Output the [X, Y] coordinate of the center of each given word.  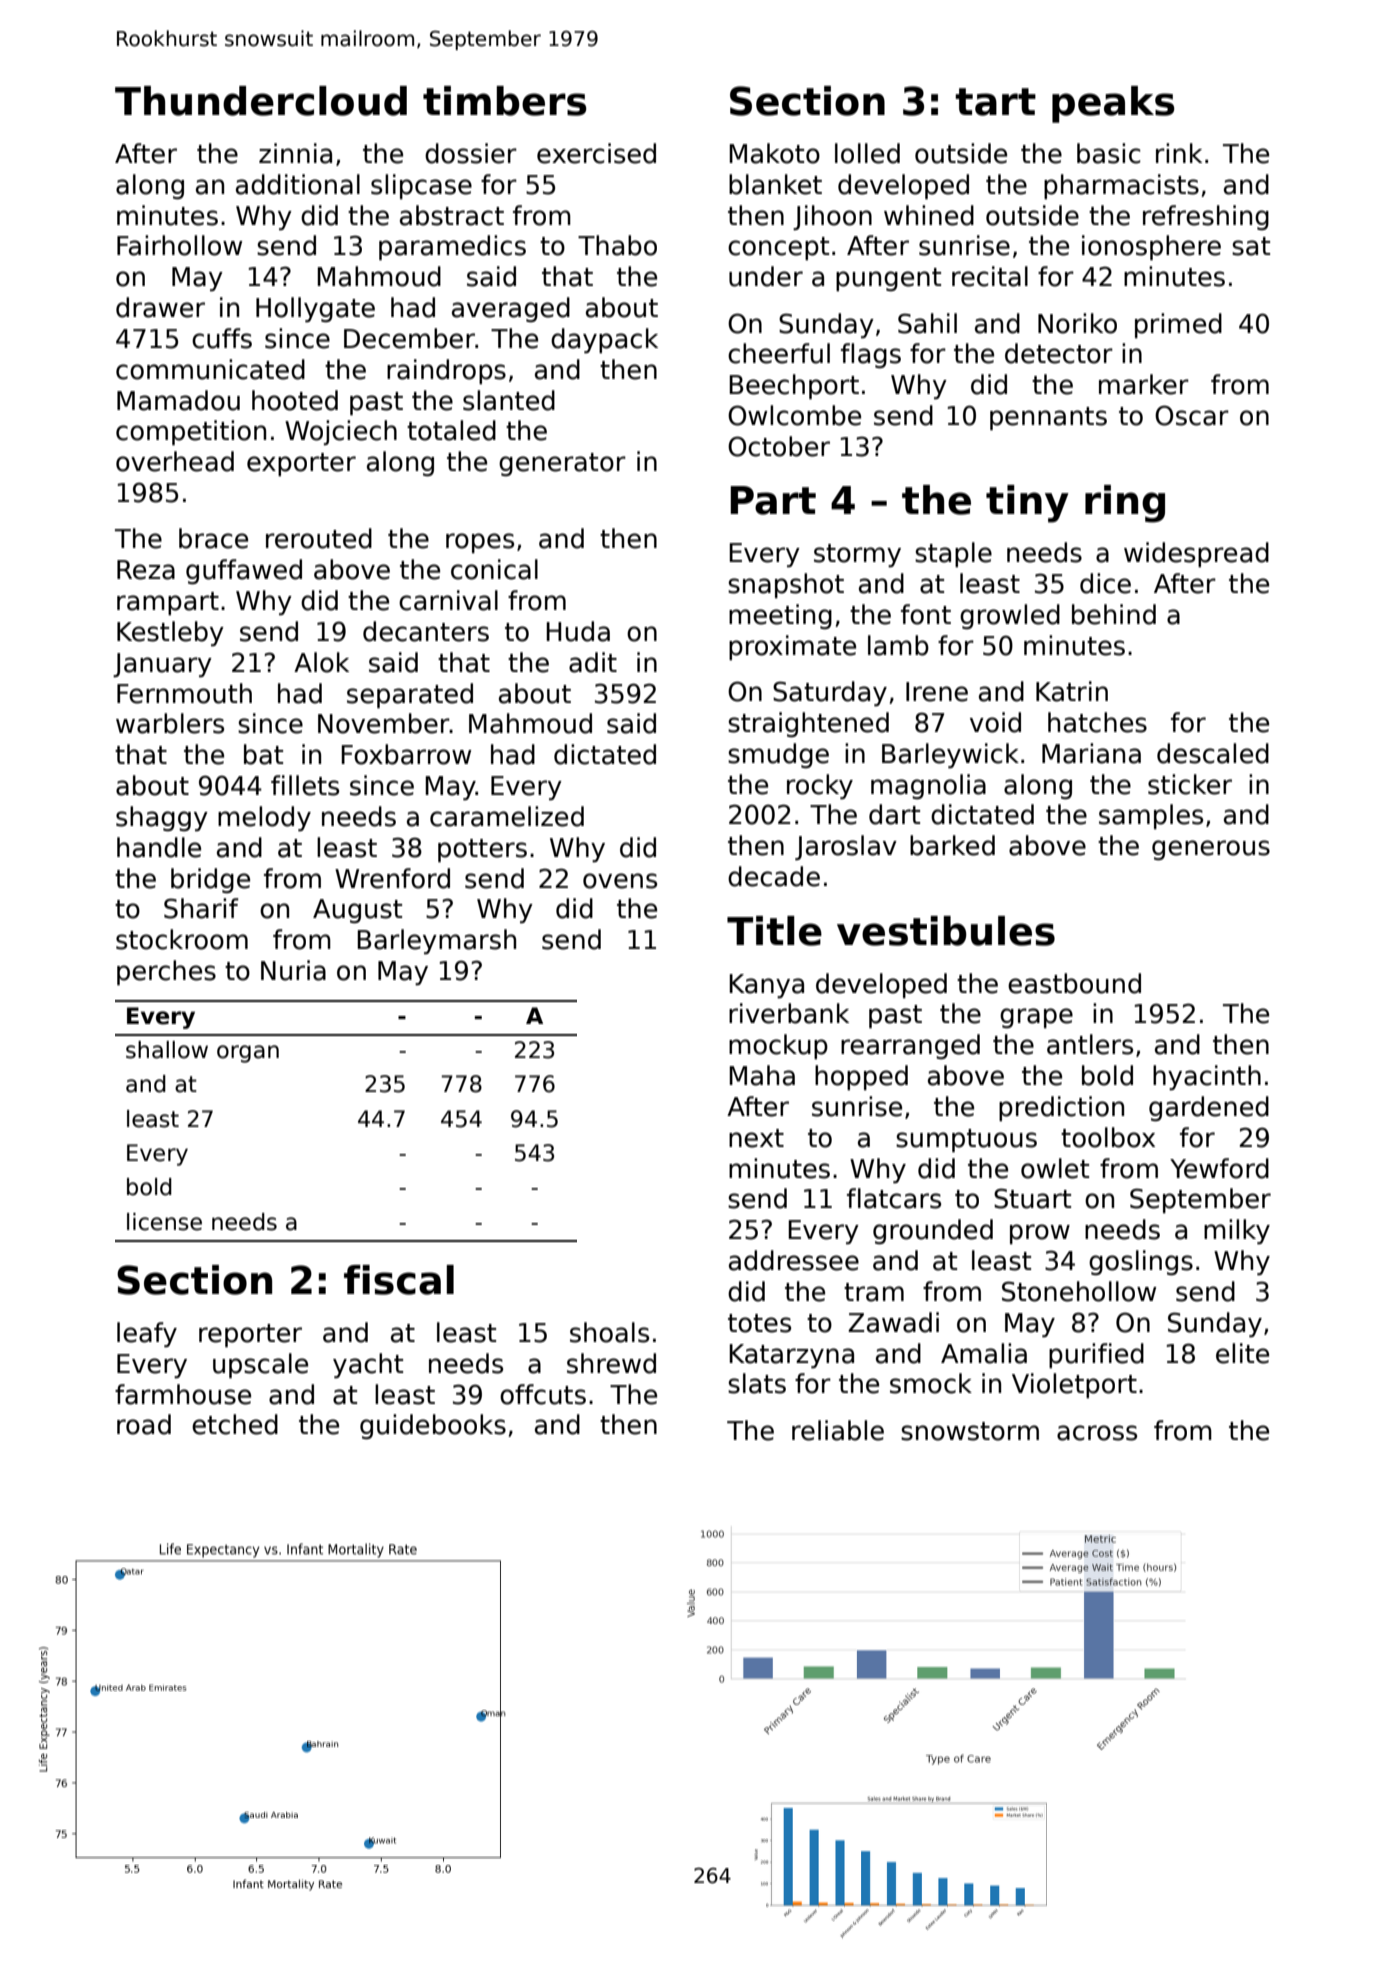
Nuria [293, 970]
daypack [604, 340]
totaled [451, 430]
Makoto [774, 153]
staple [953, 554]
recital [990, 276]
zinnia [295, 153]
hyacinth [1207, 1077]
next [756, 1138]
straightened [808, 724]
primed [1178, 325]
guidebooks [433, 1426]
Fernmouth [184, 693]
